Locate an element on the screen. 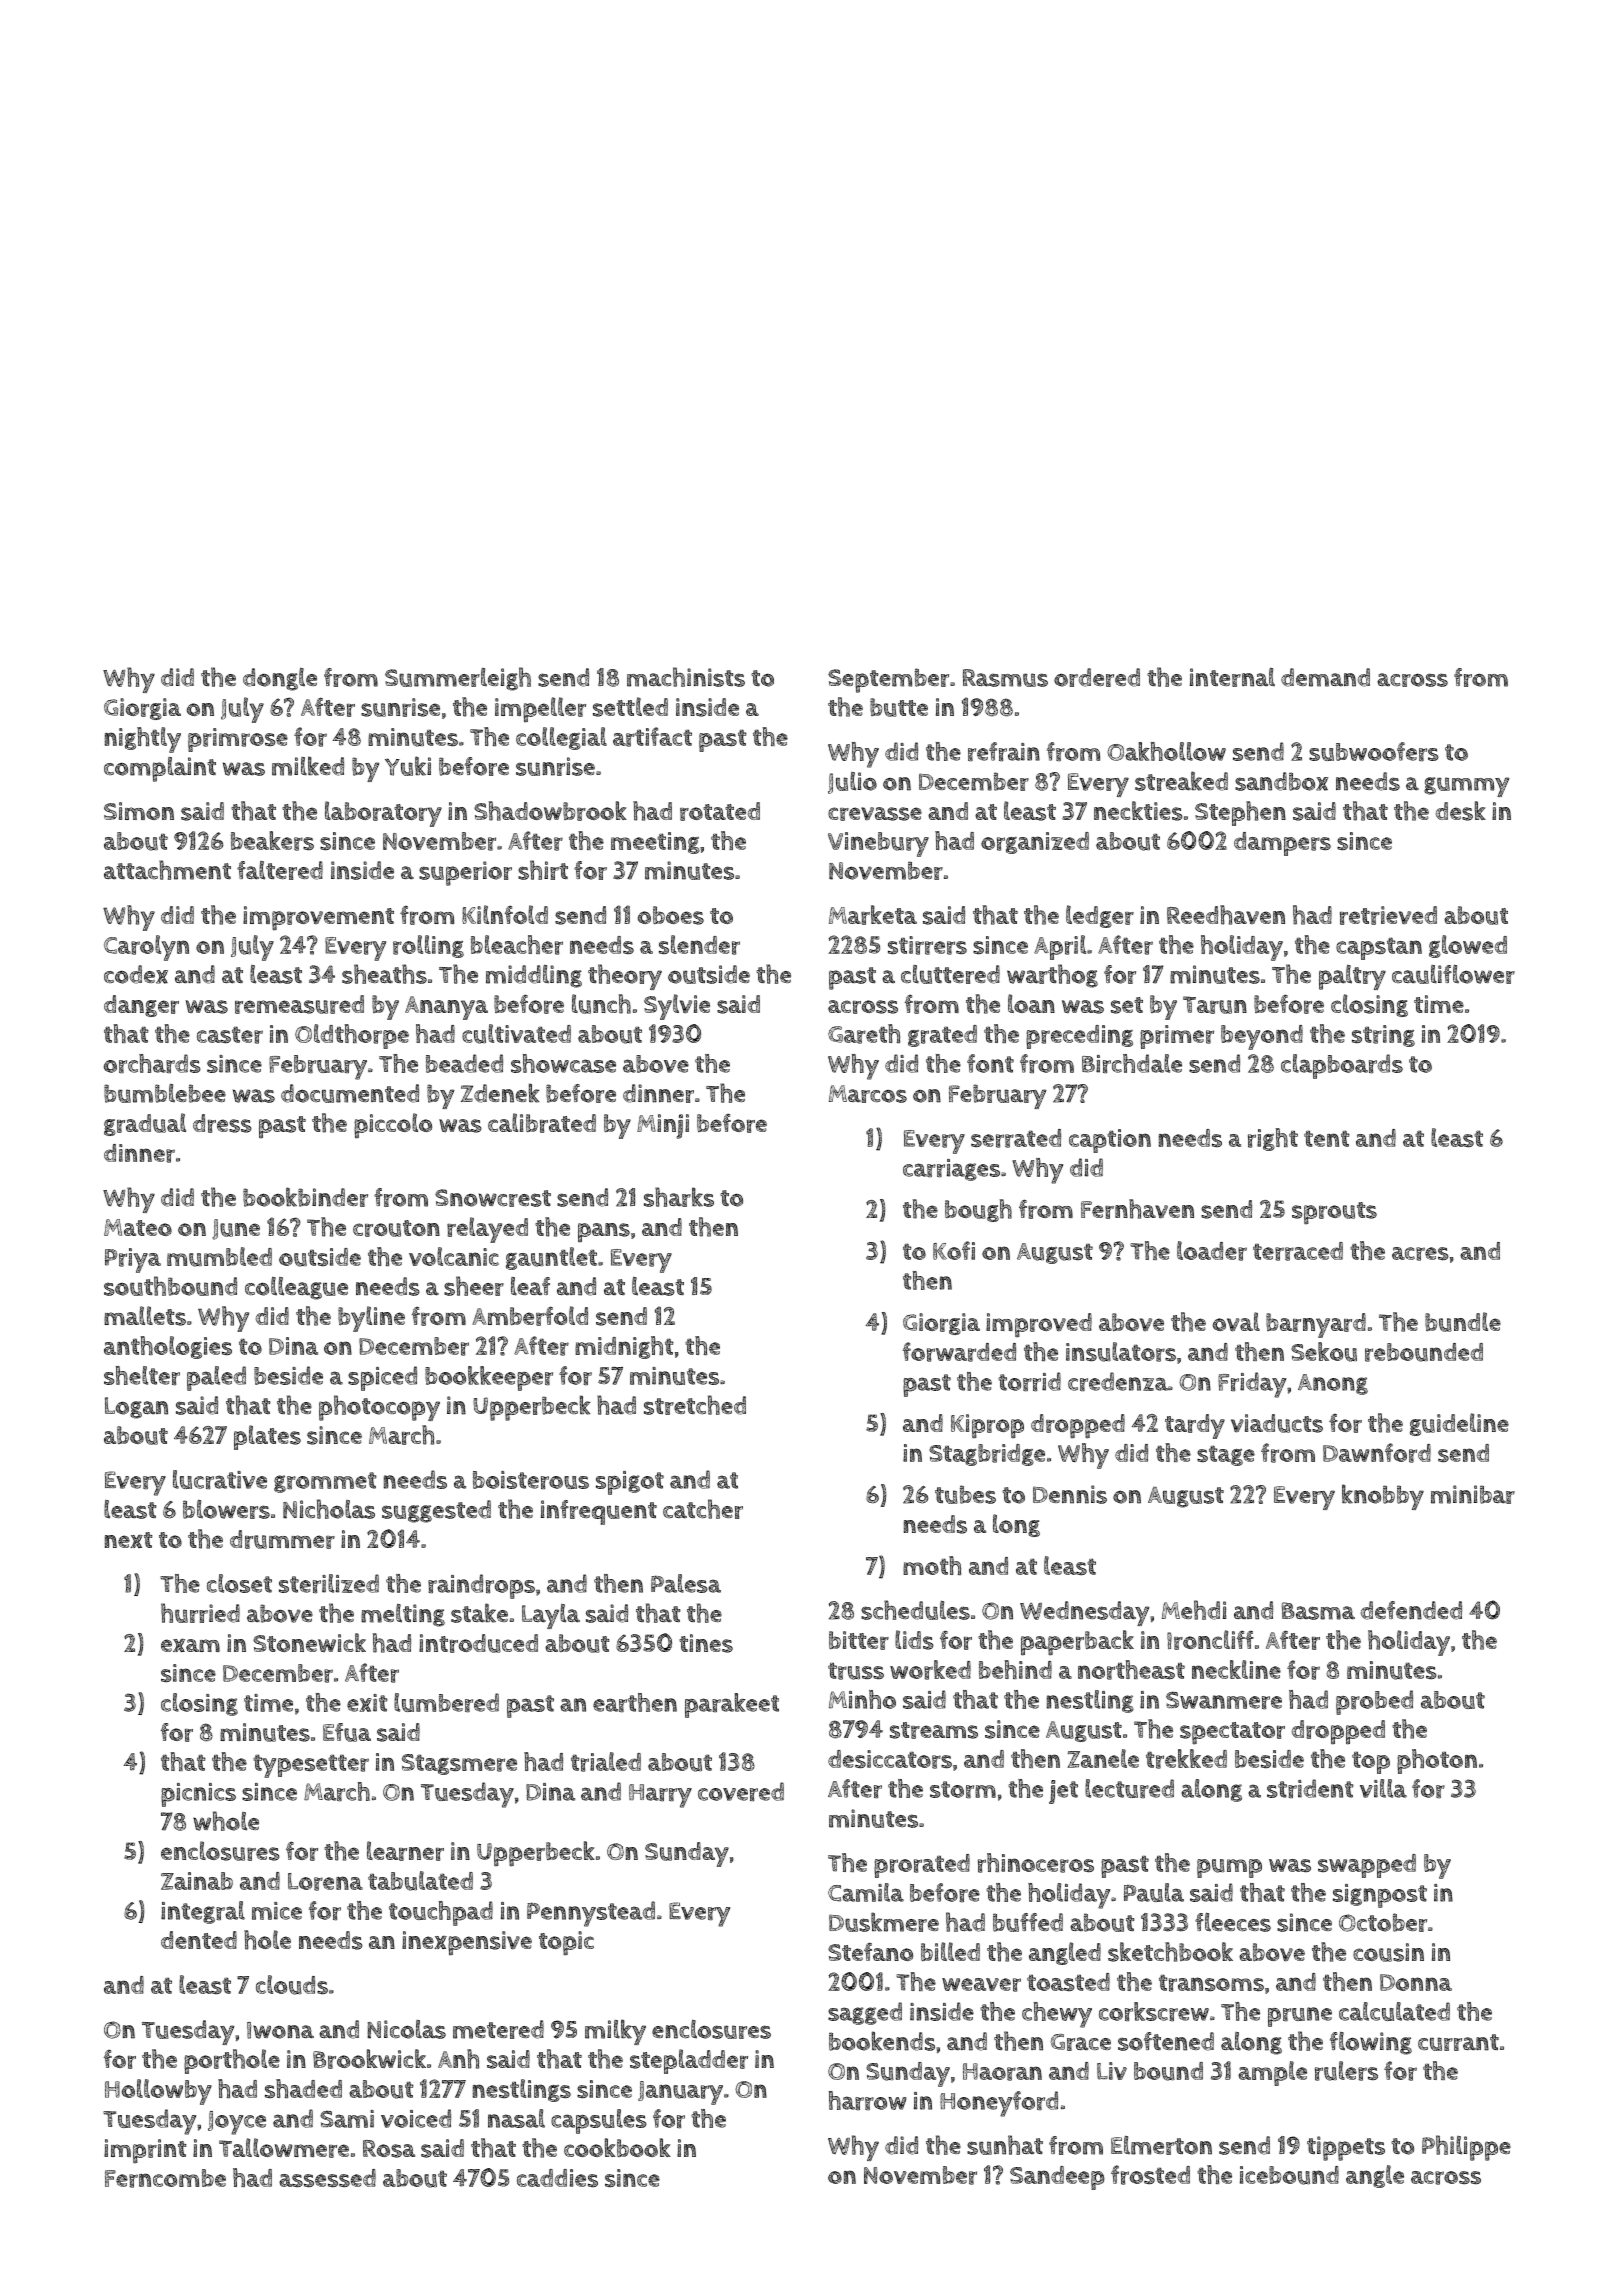 The width and height of the screenshot is (1620, 2292). Sandeep is located at coordinates (1057, 2178).
